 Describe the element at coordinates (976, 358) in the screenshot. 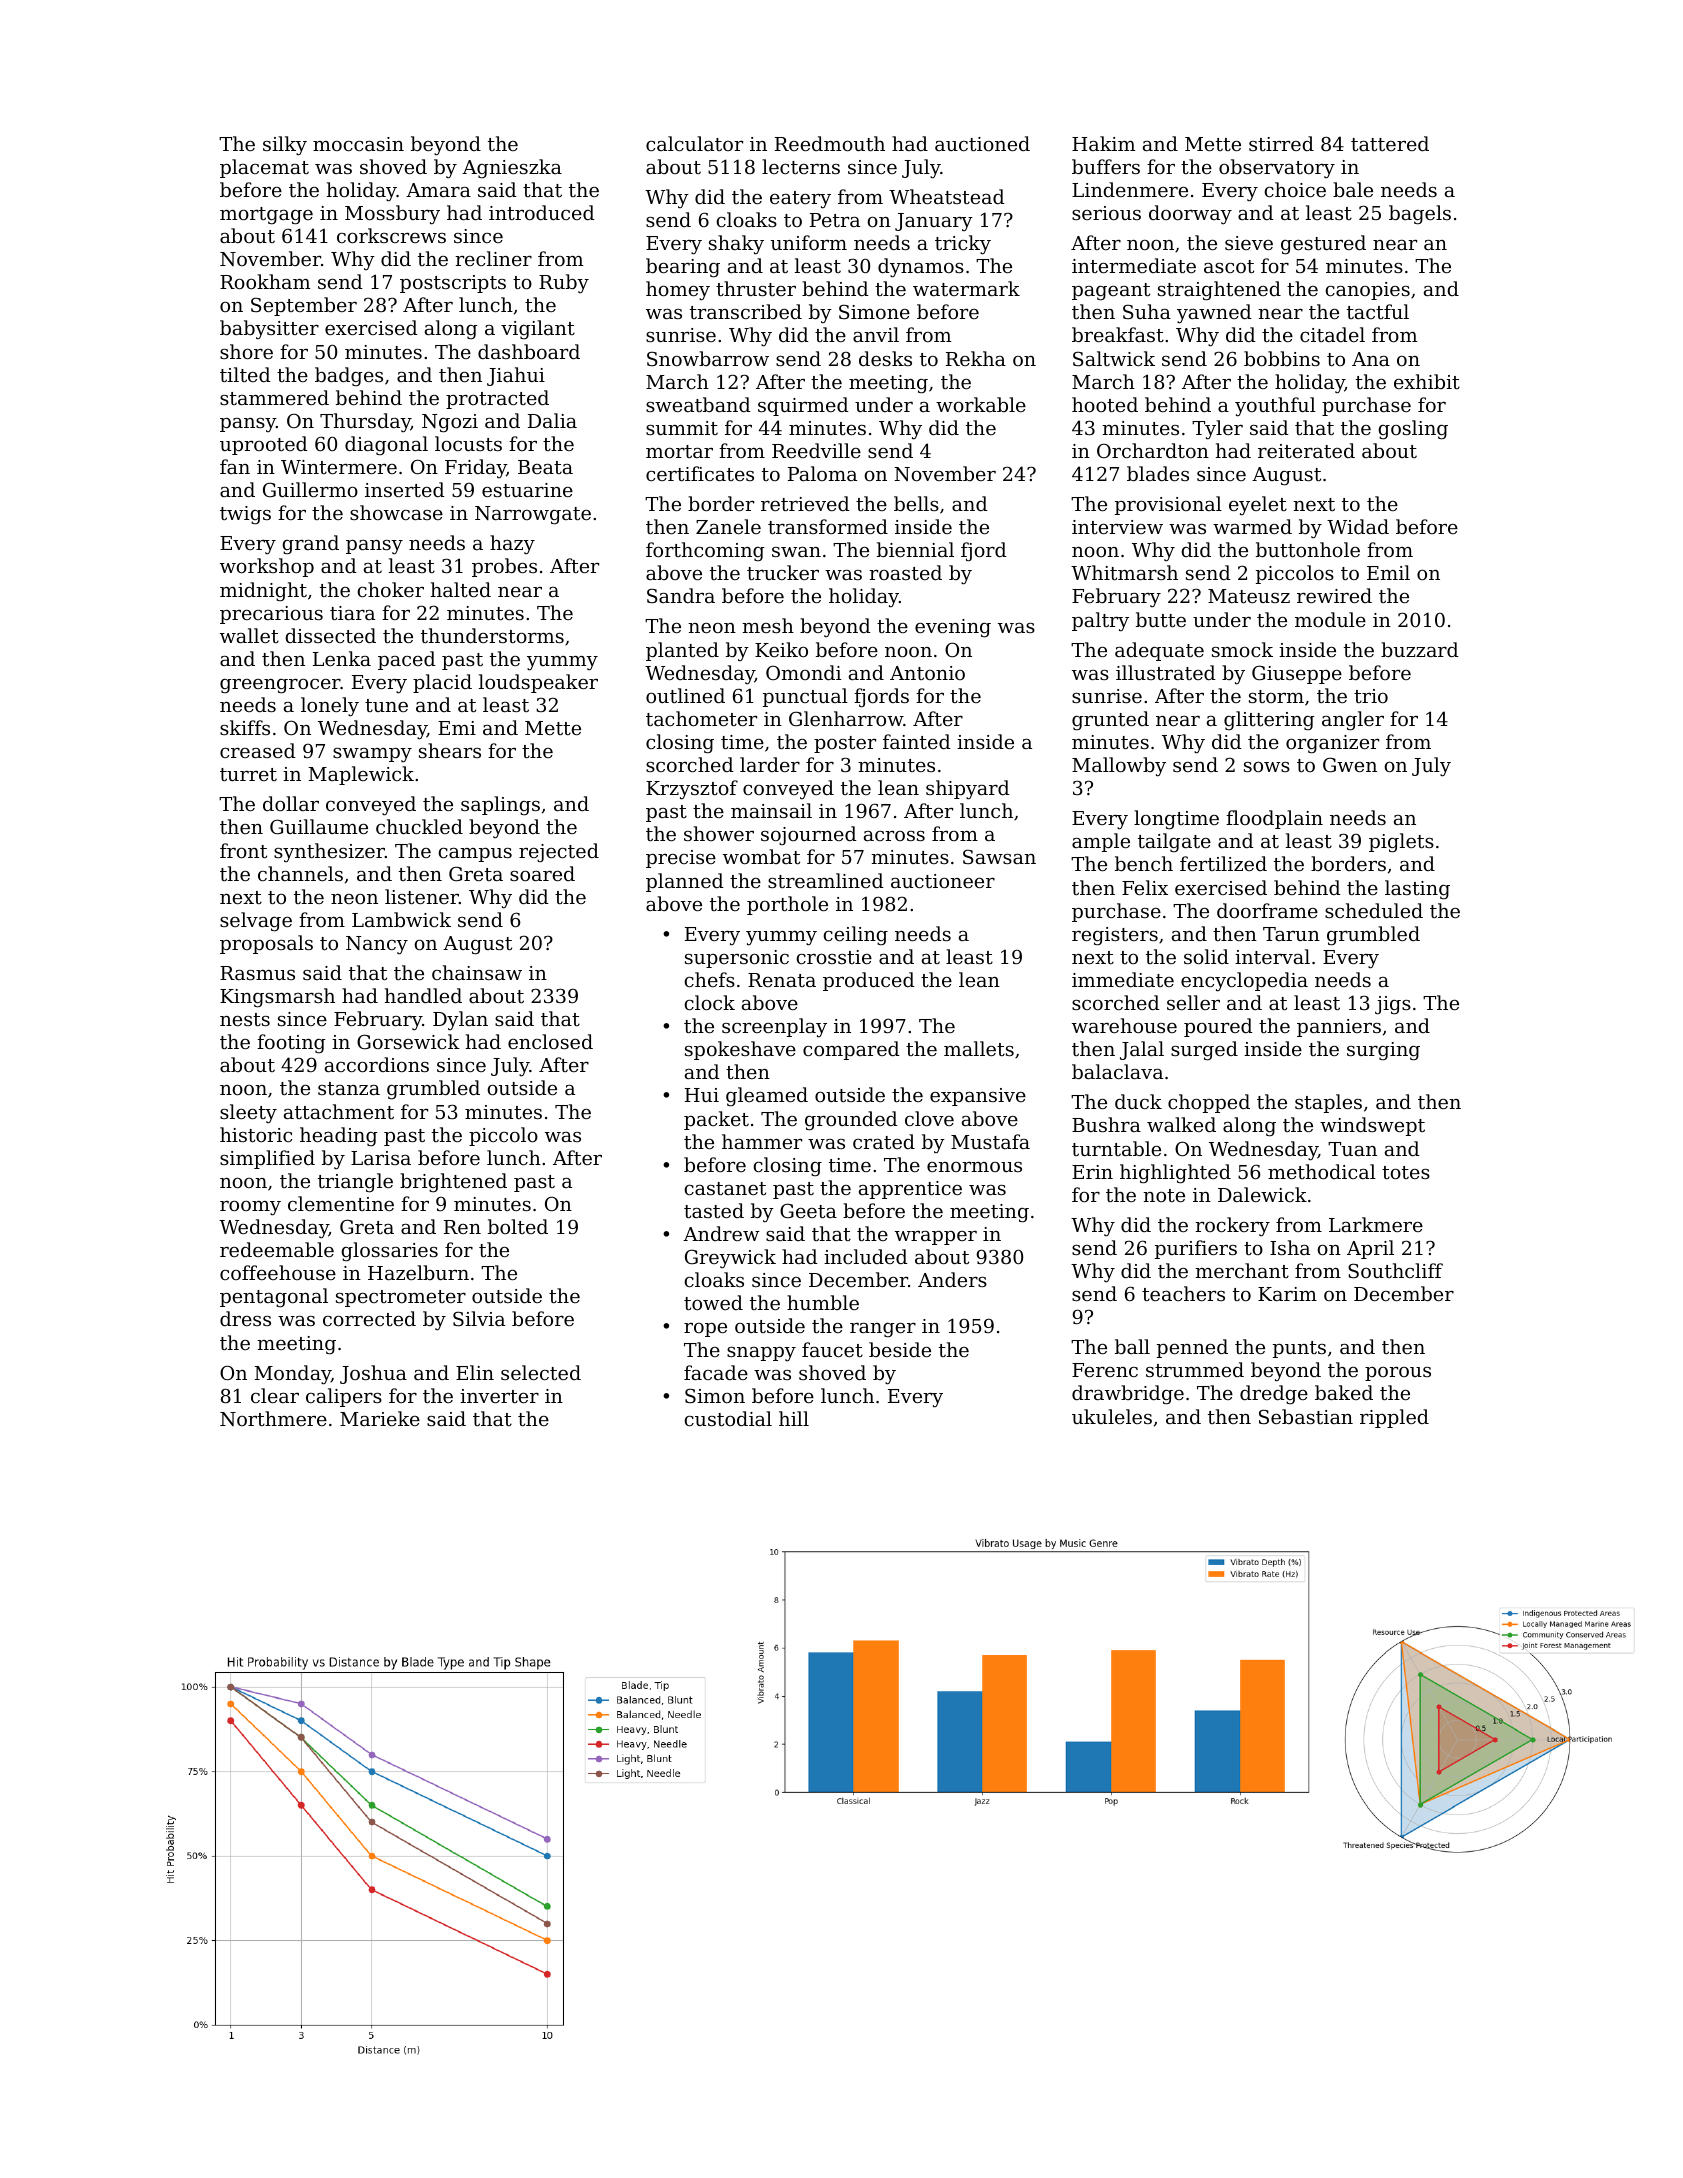

I see `Rekha` at that location.
